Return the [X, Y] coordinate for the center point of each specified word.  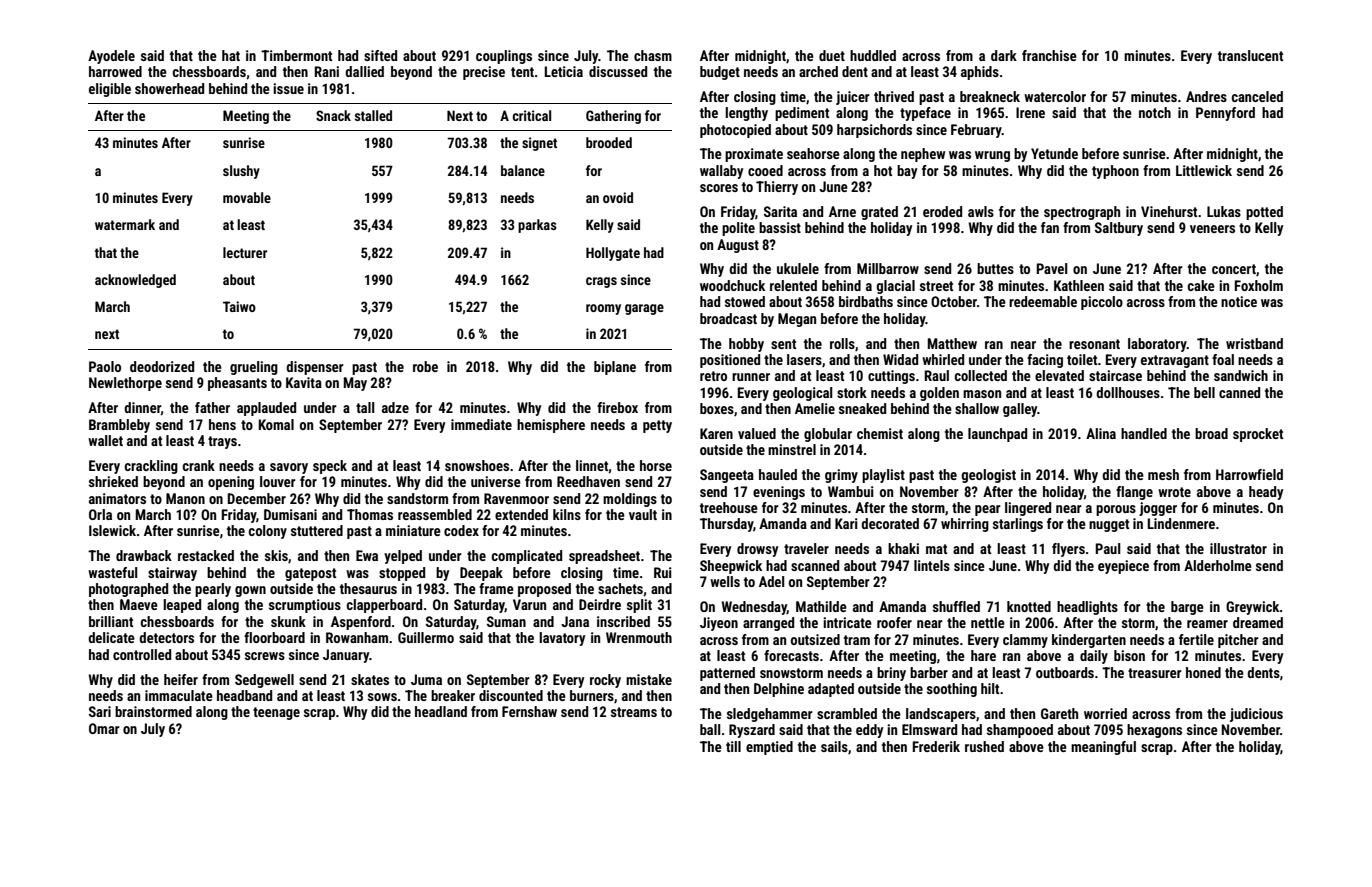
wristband [1254, 343]
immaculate [179, 695]
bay [907, 172]
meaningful [1103, 748]
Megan [797, 320]
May [355, 384]
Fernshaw [529, 711]
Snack [333, 115]
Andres [1206, 96]
